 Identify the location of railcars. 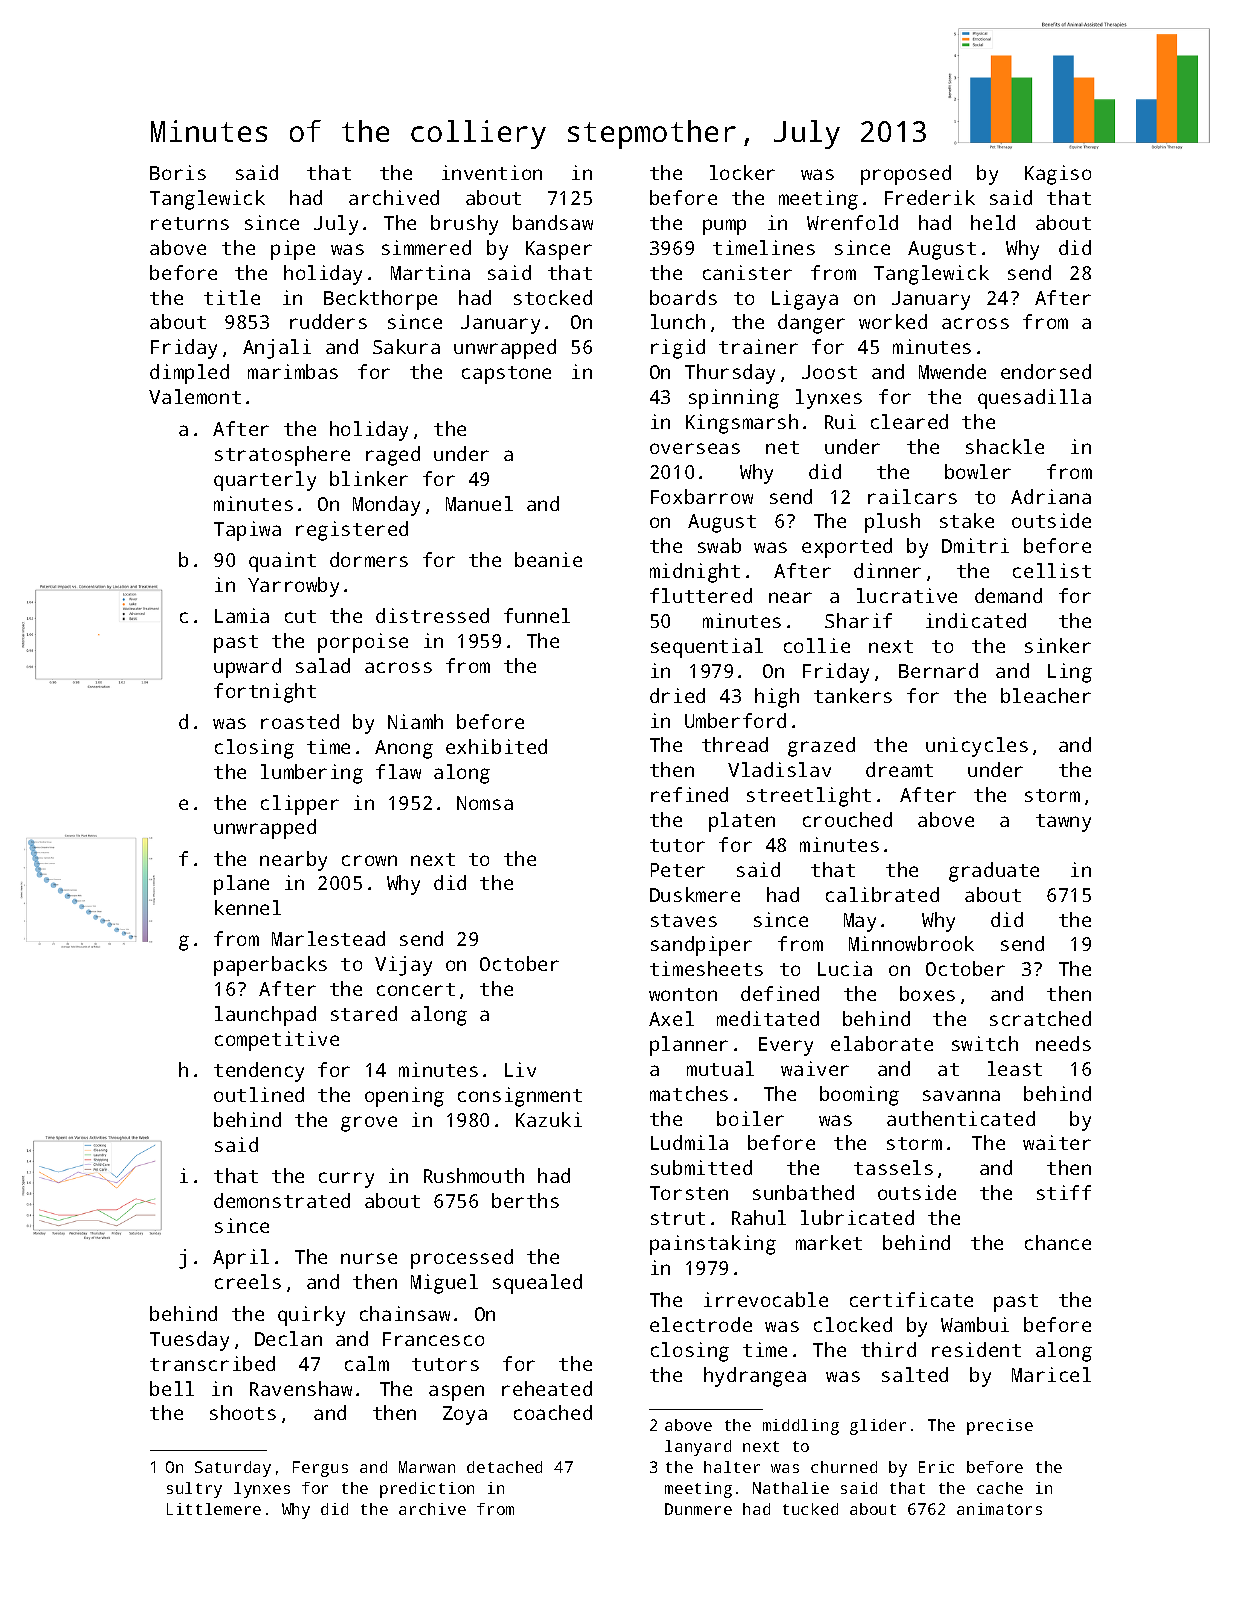
(912, 496).
